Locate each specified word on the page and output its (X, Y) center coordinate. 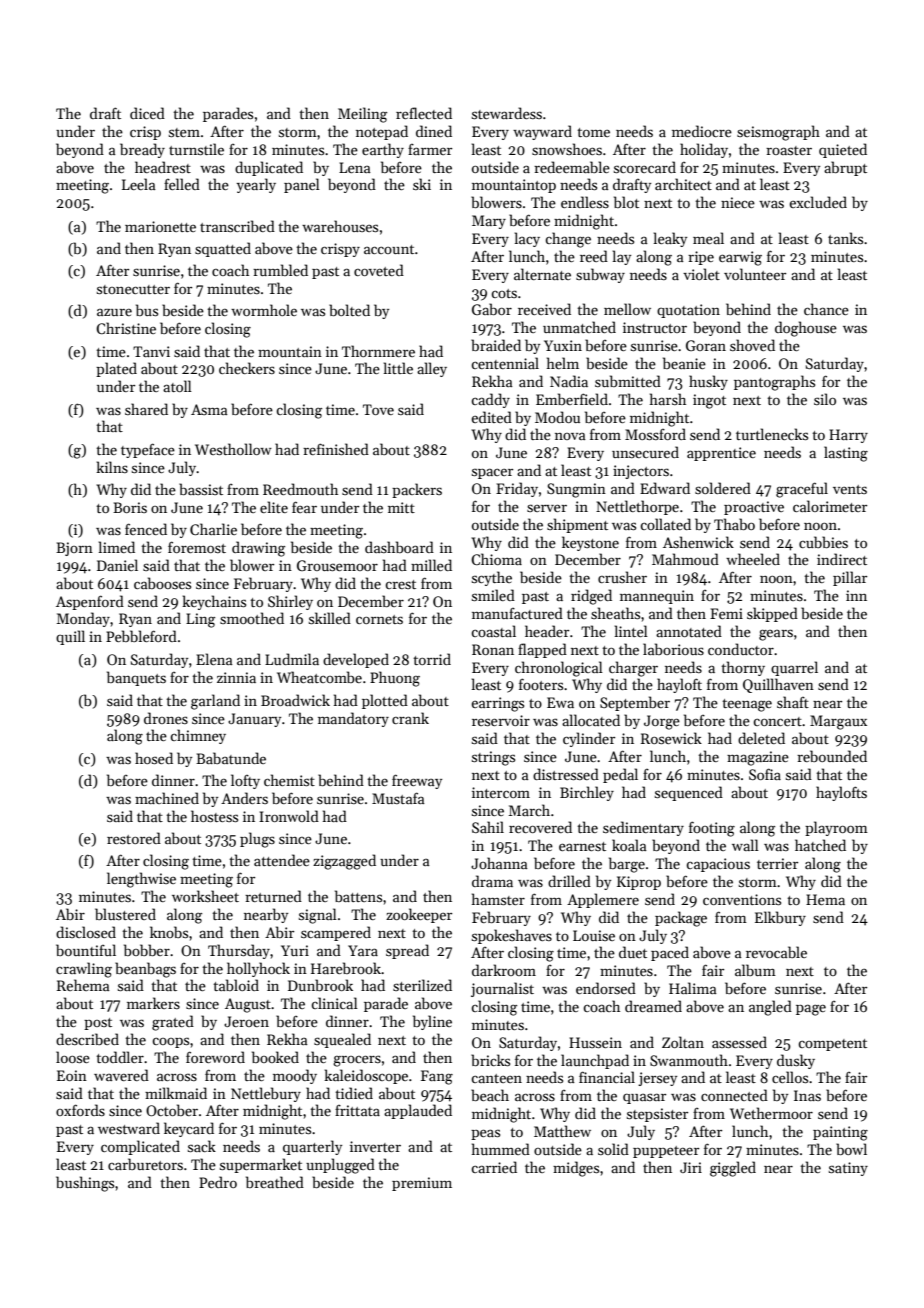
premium (422, 1184)
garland (215, 702)
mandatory (353, 719)
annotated (689, 631)
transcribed (237, 226)
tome (593, 132)
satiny (848, 1169)
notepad (382, 132)
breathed (275, 1182)
